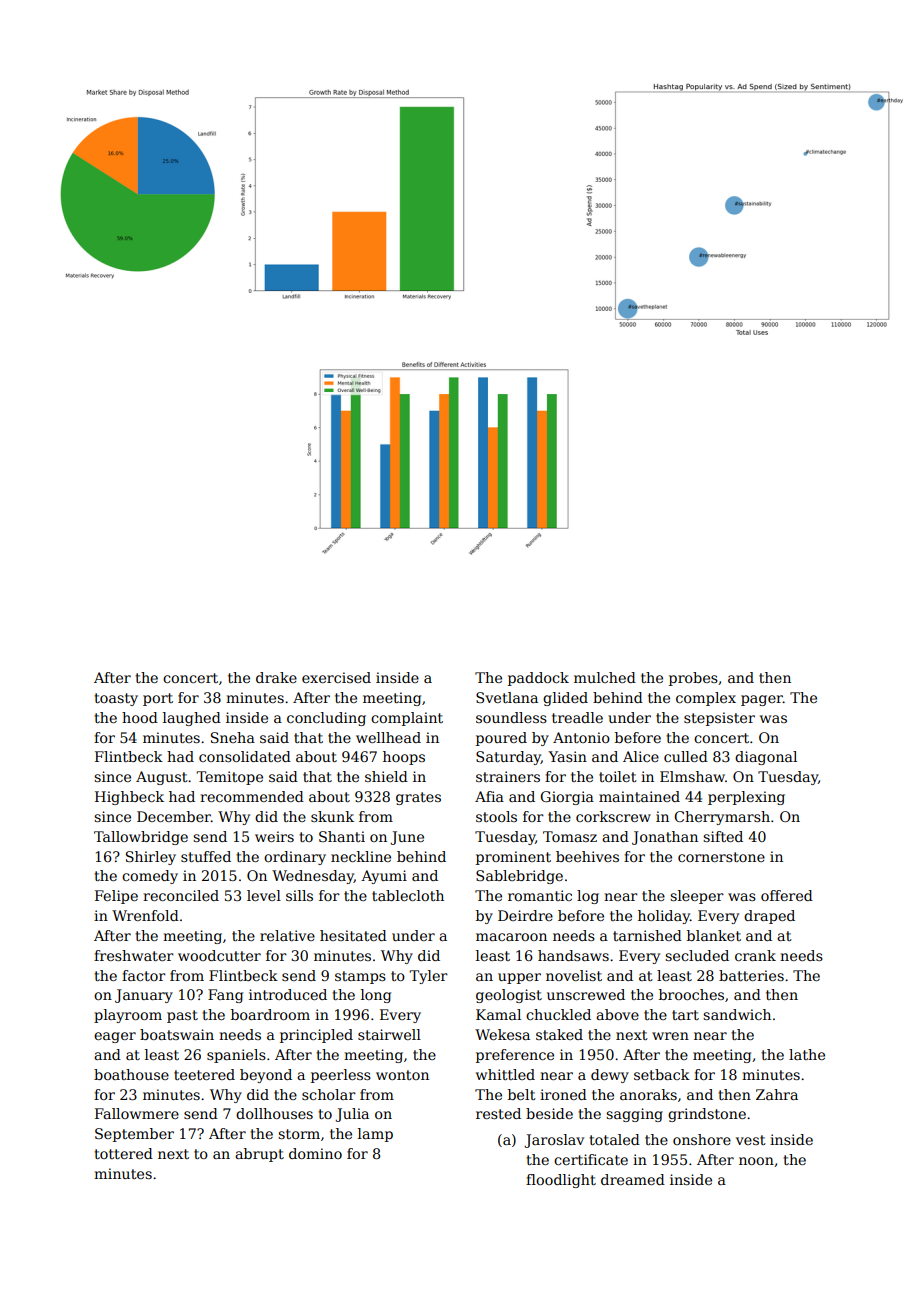 Image resolution: width=924 pixels, height=1308 pixels. I want to click on diagonal, so click(766, 758).
